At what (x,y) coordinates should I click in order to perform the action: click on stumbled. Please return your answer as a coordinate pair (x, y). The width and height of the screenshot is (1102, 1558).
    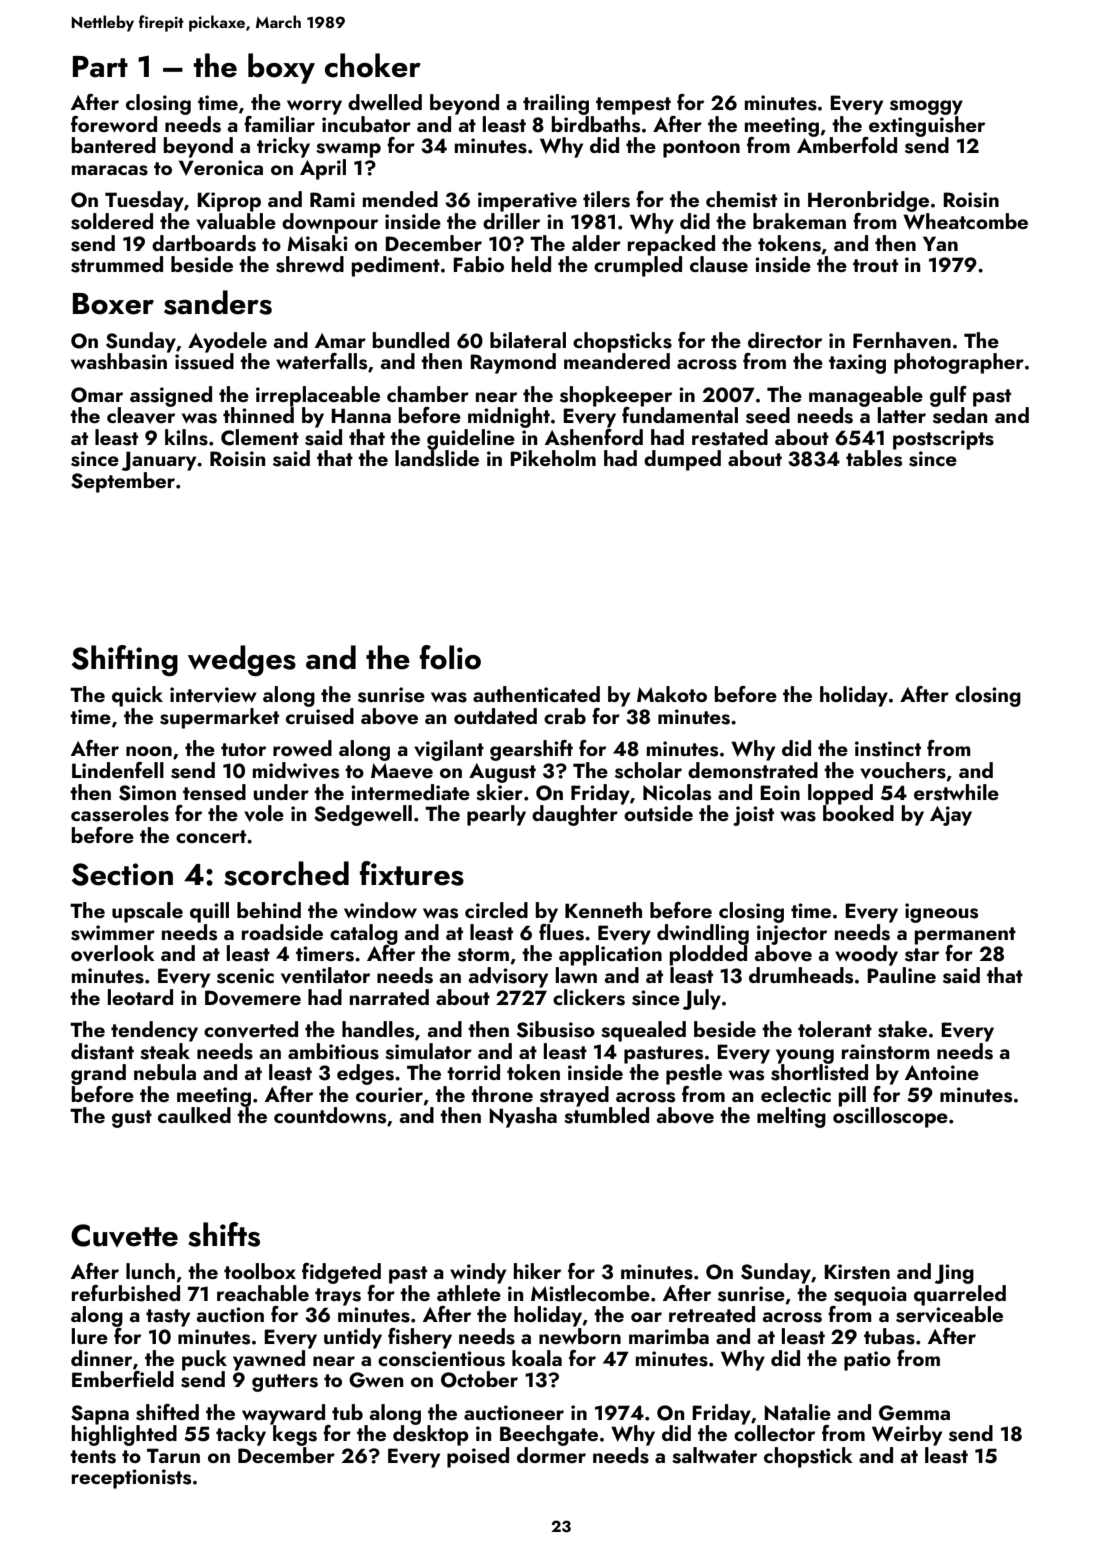
    Looking at the image, I should click on (606, 1115).
